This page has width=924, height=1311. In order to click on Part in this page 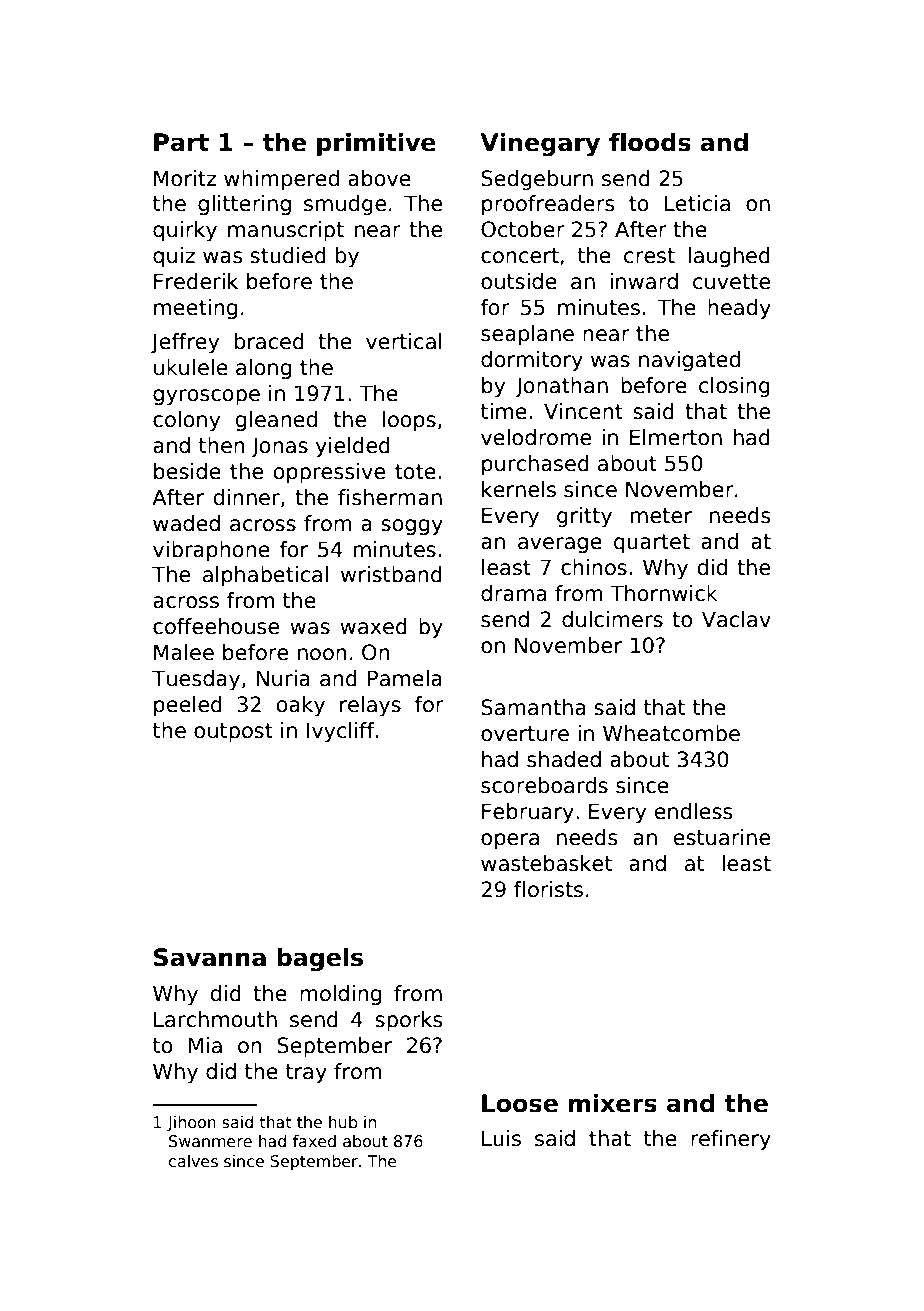, I will do `click(181, 142)`.
